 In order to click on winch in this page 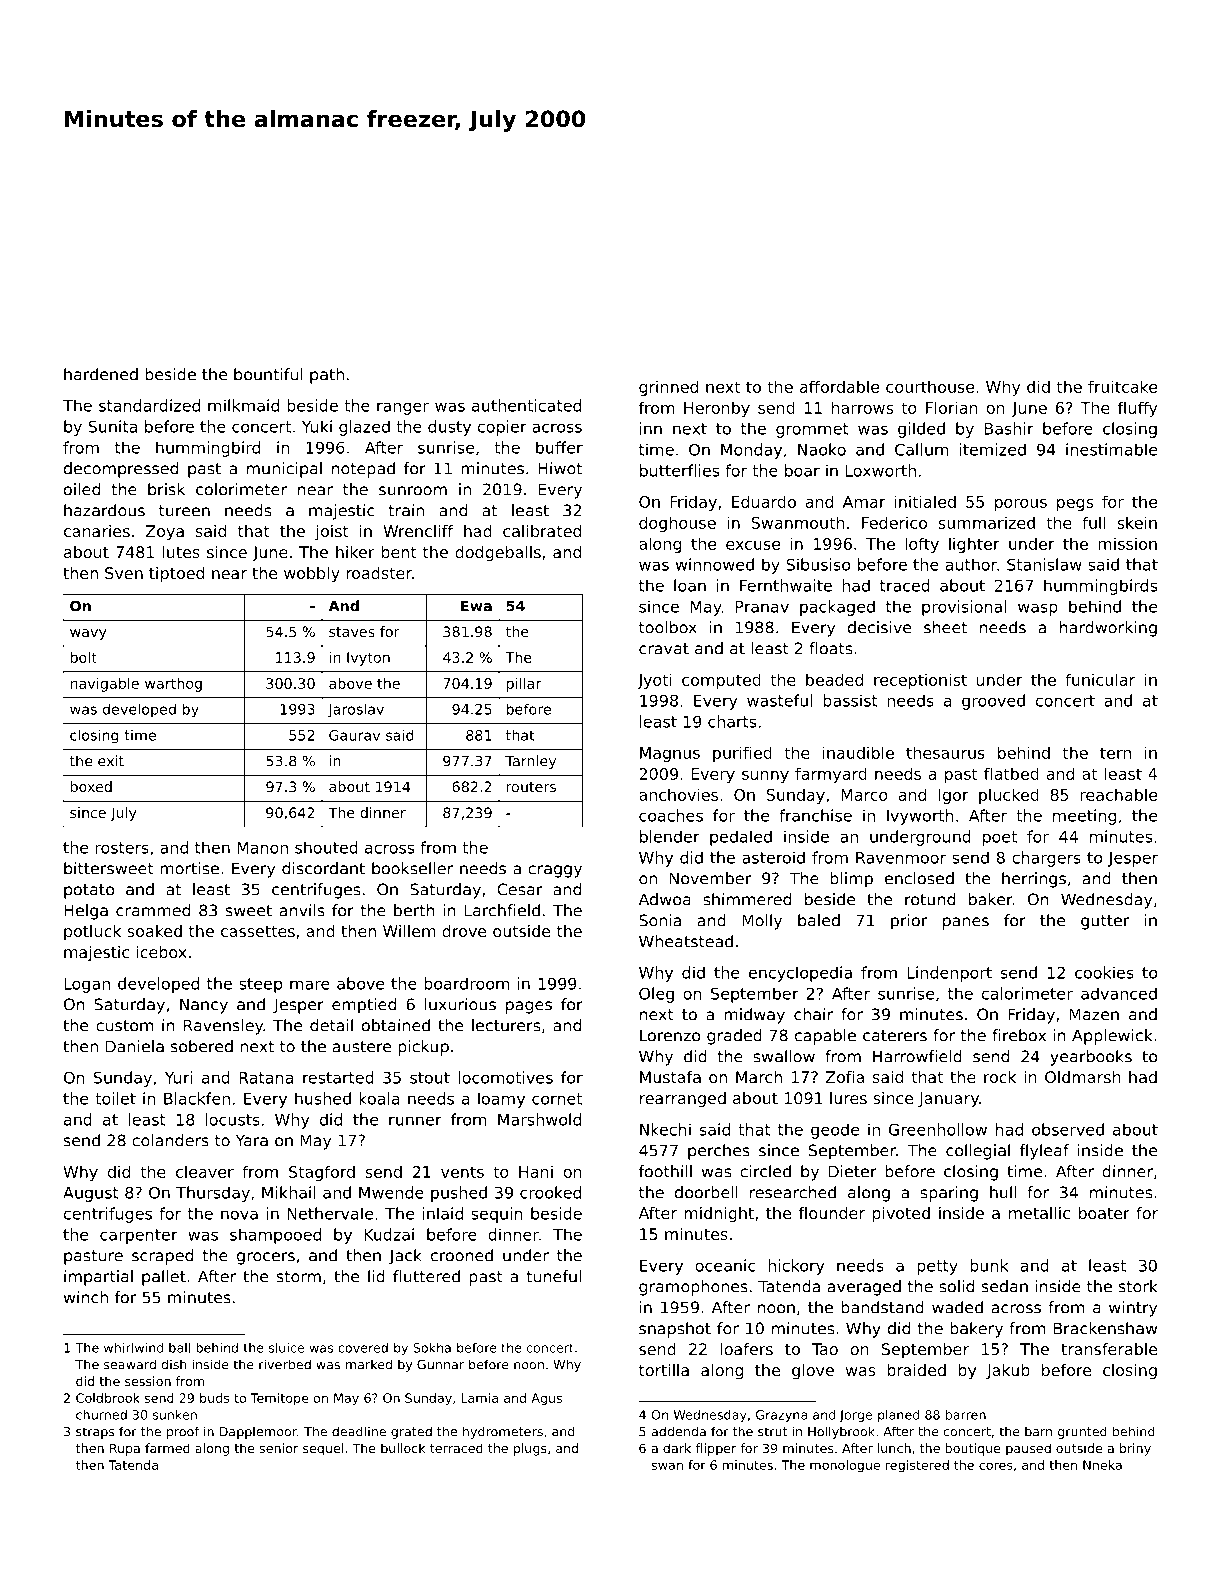, I will do `click(86, 1297)`.
